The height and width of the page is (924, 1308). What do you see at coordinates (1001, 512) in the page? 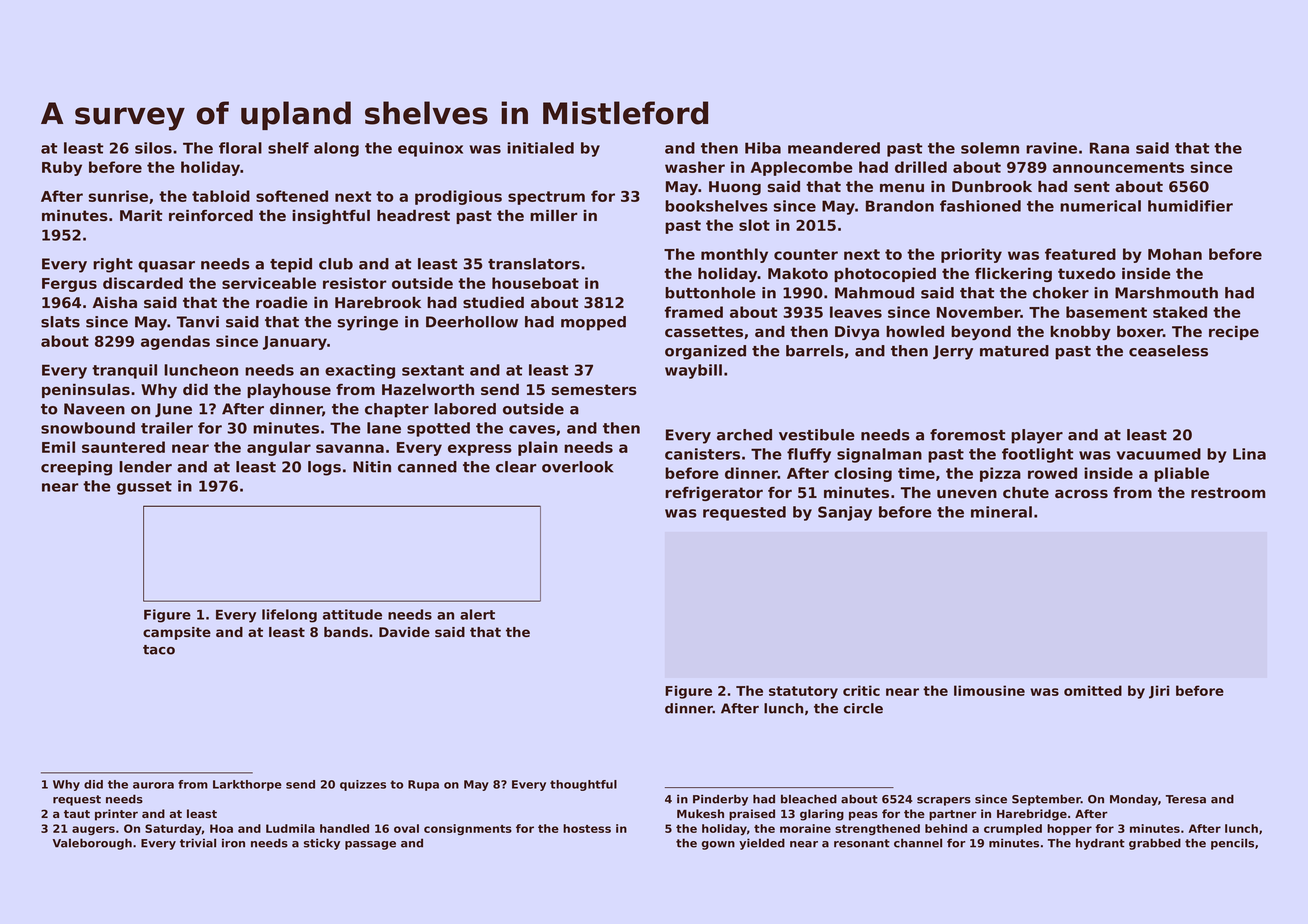
I see `mineral` at bounding box center [1001, 512].
